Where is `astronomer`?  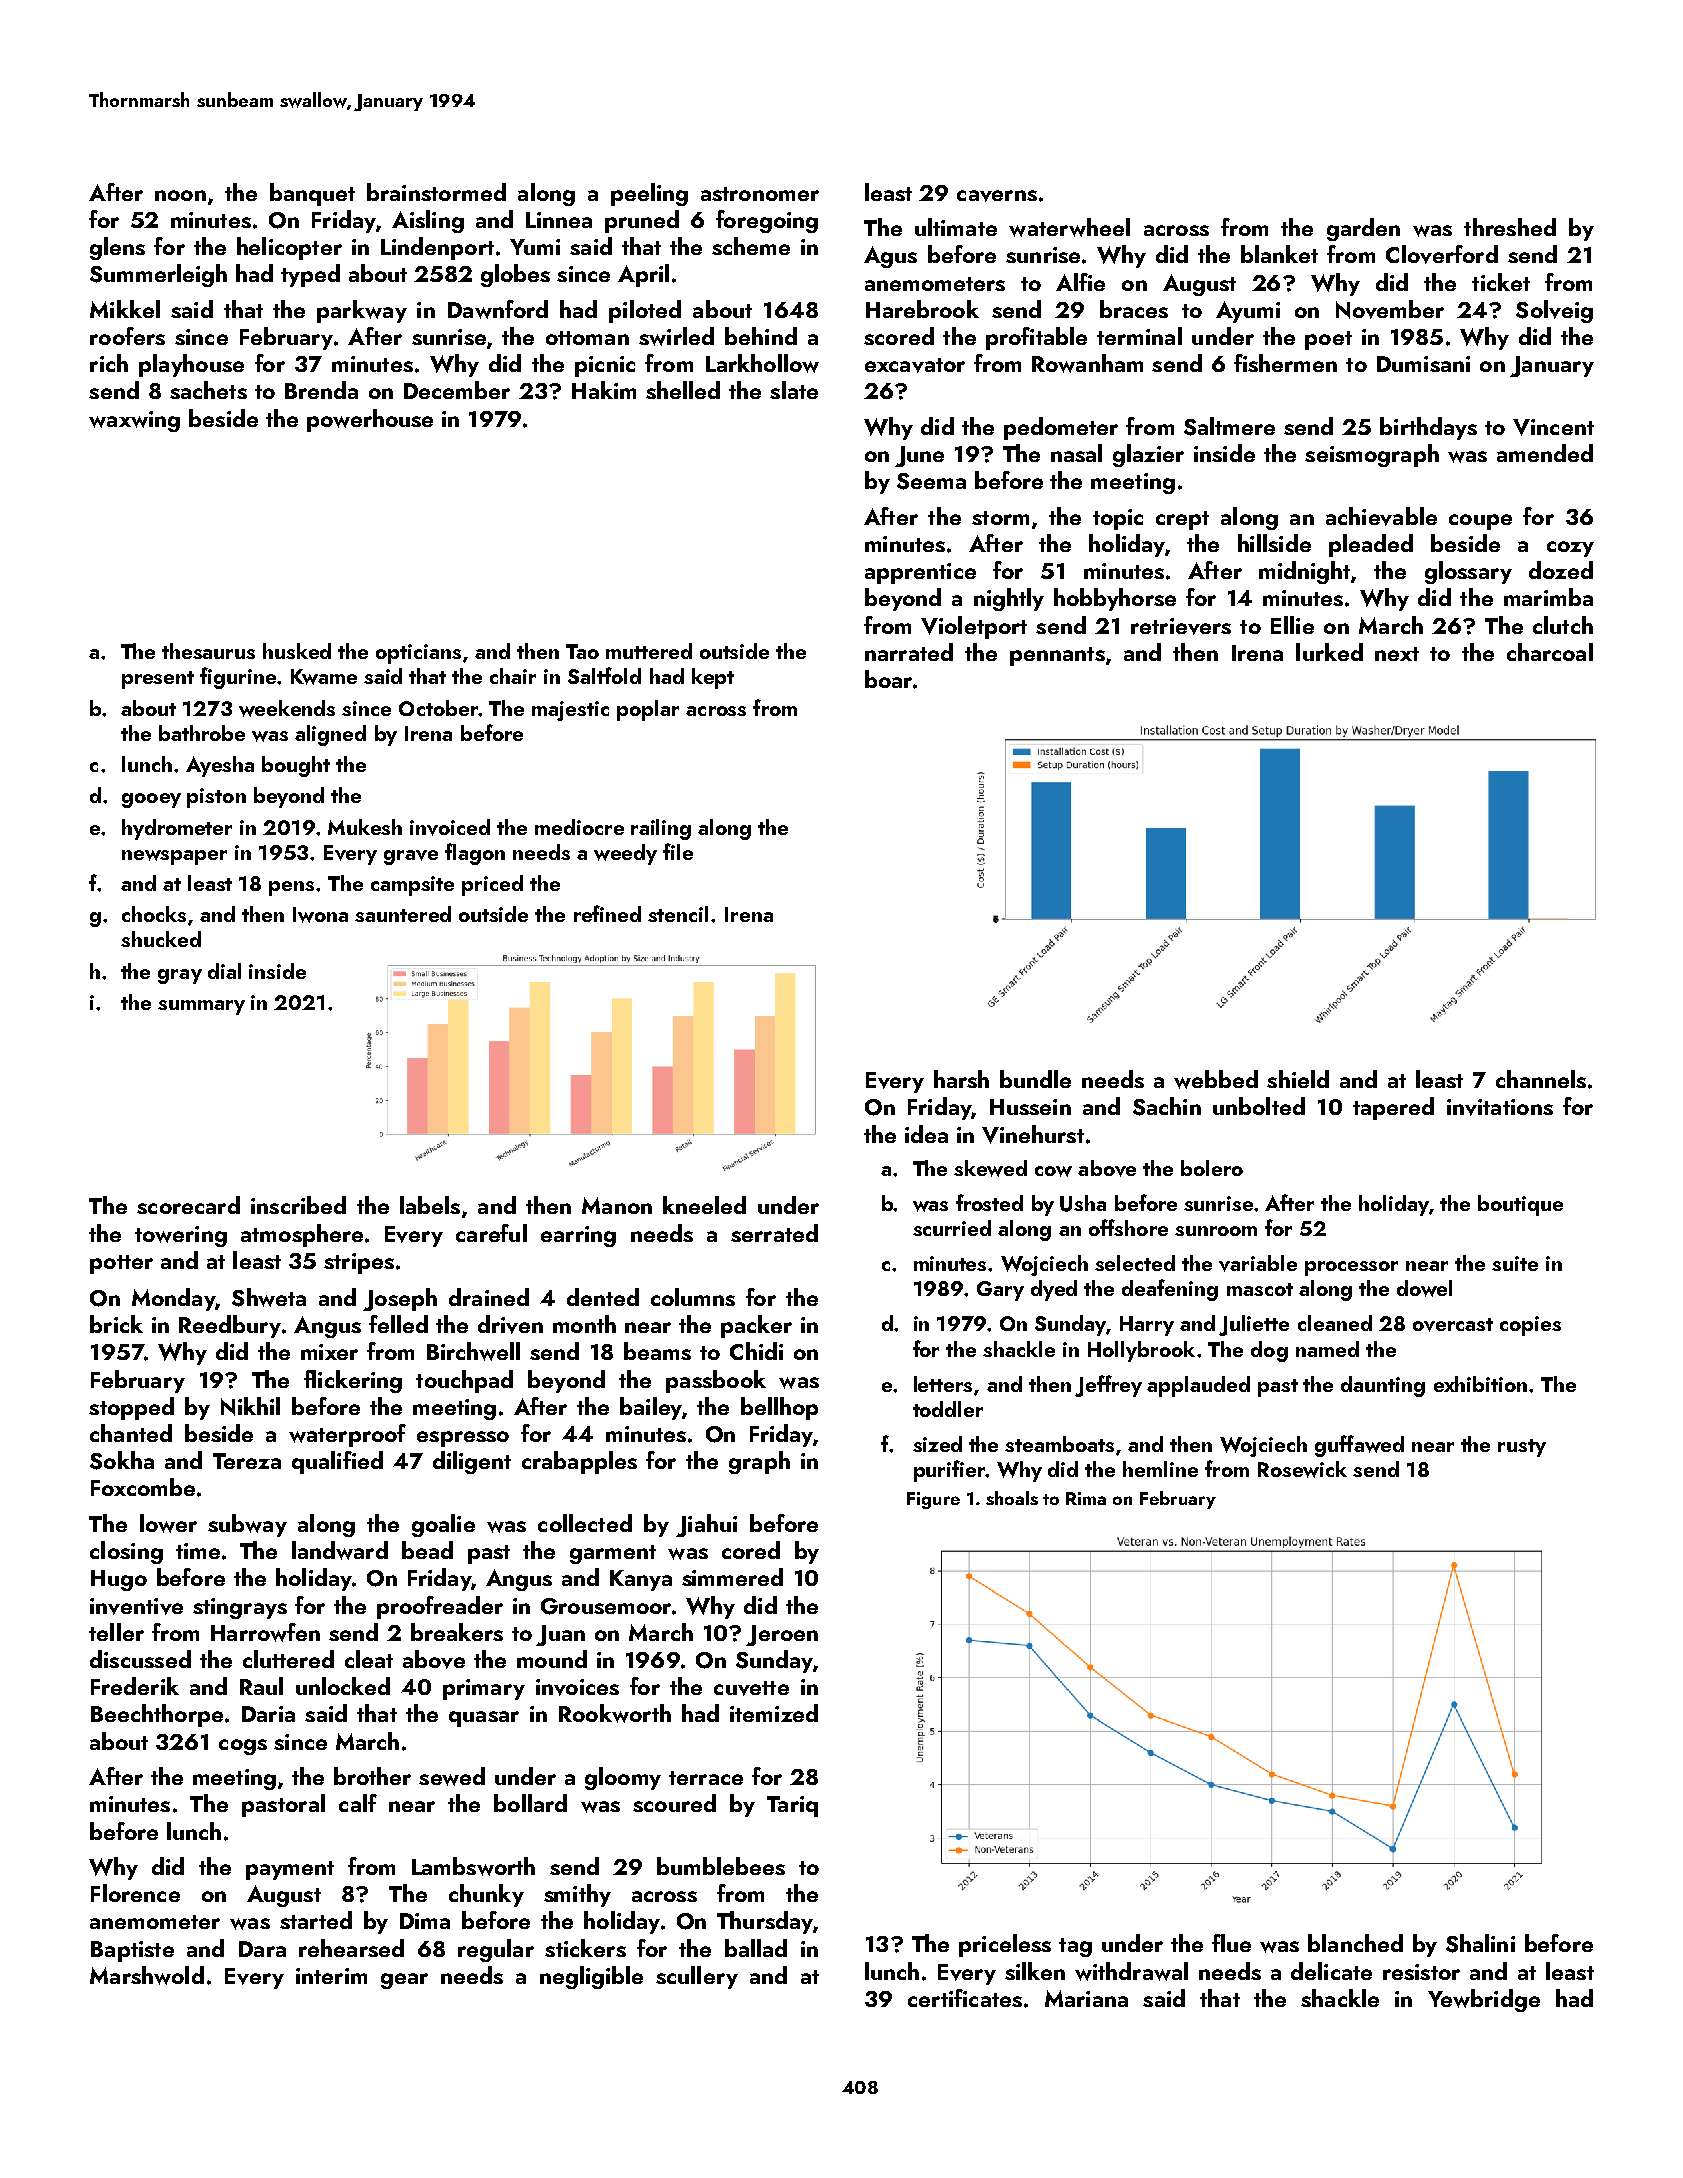 astronomer is located at coordinates (760, 194).
